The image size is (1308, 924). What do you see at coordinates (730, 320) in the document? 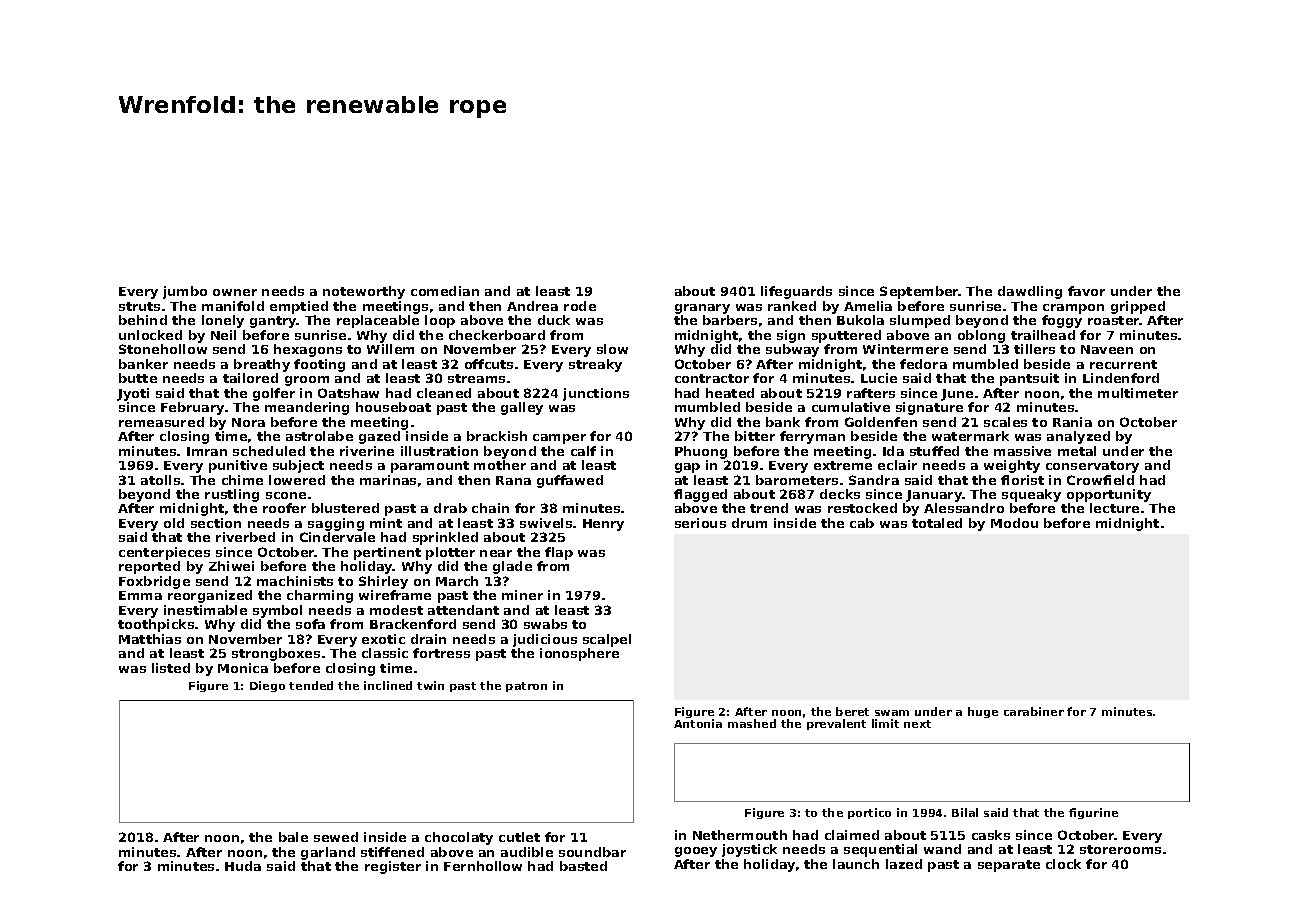
I see `barbers` at bounding box center [730, 320].
